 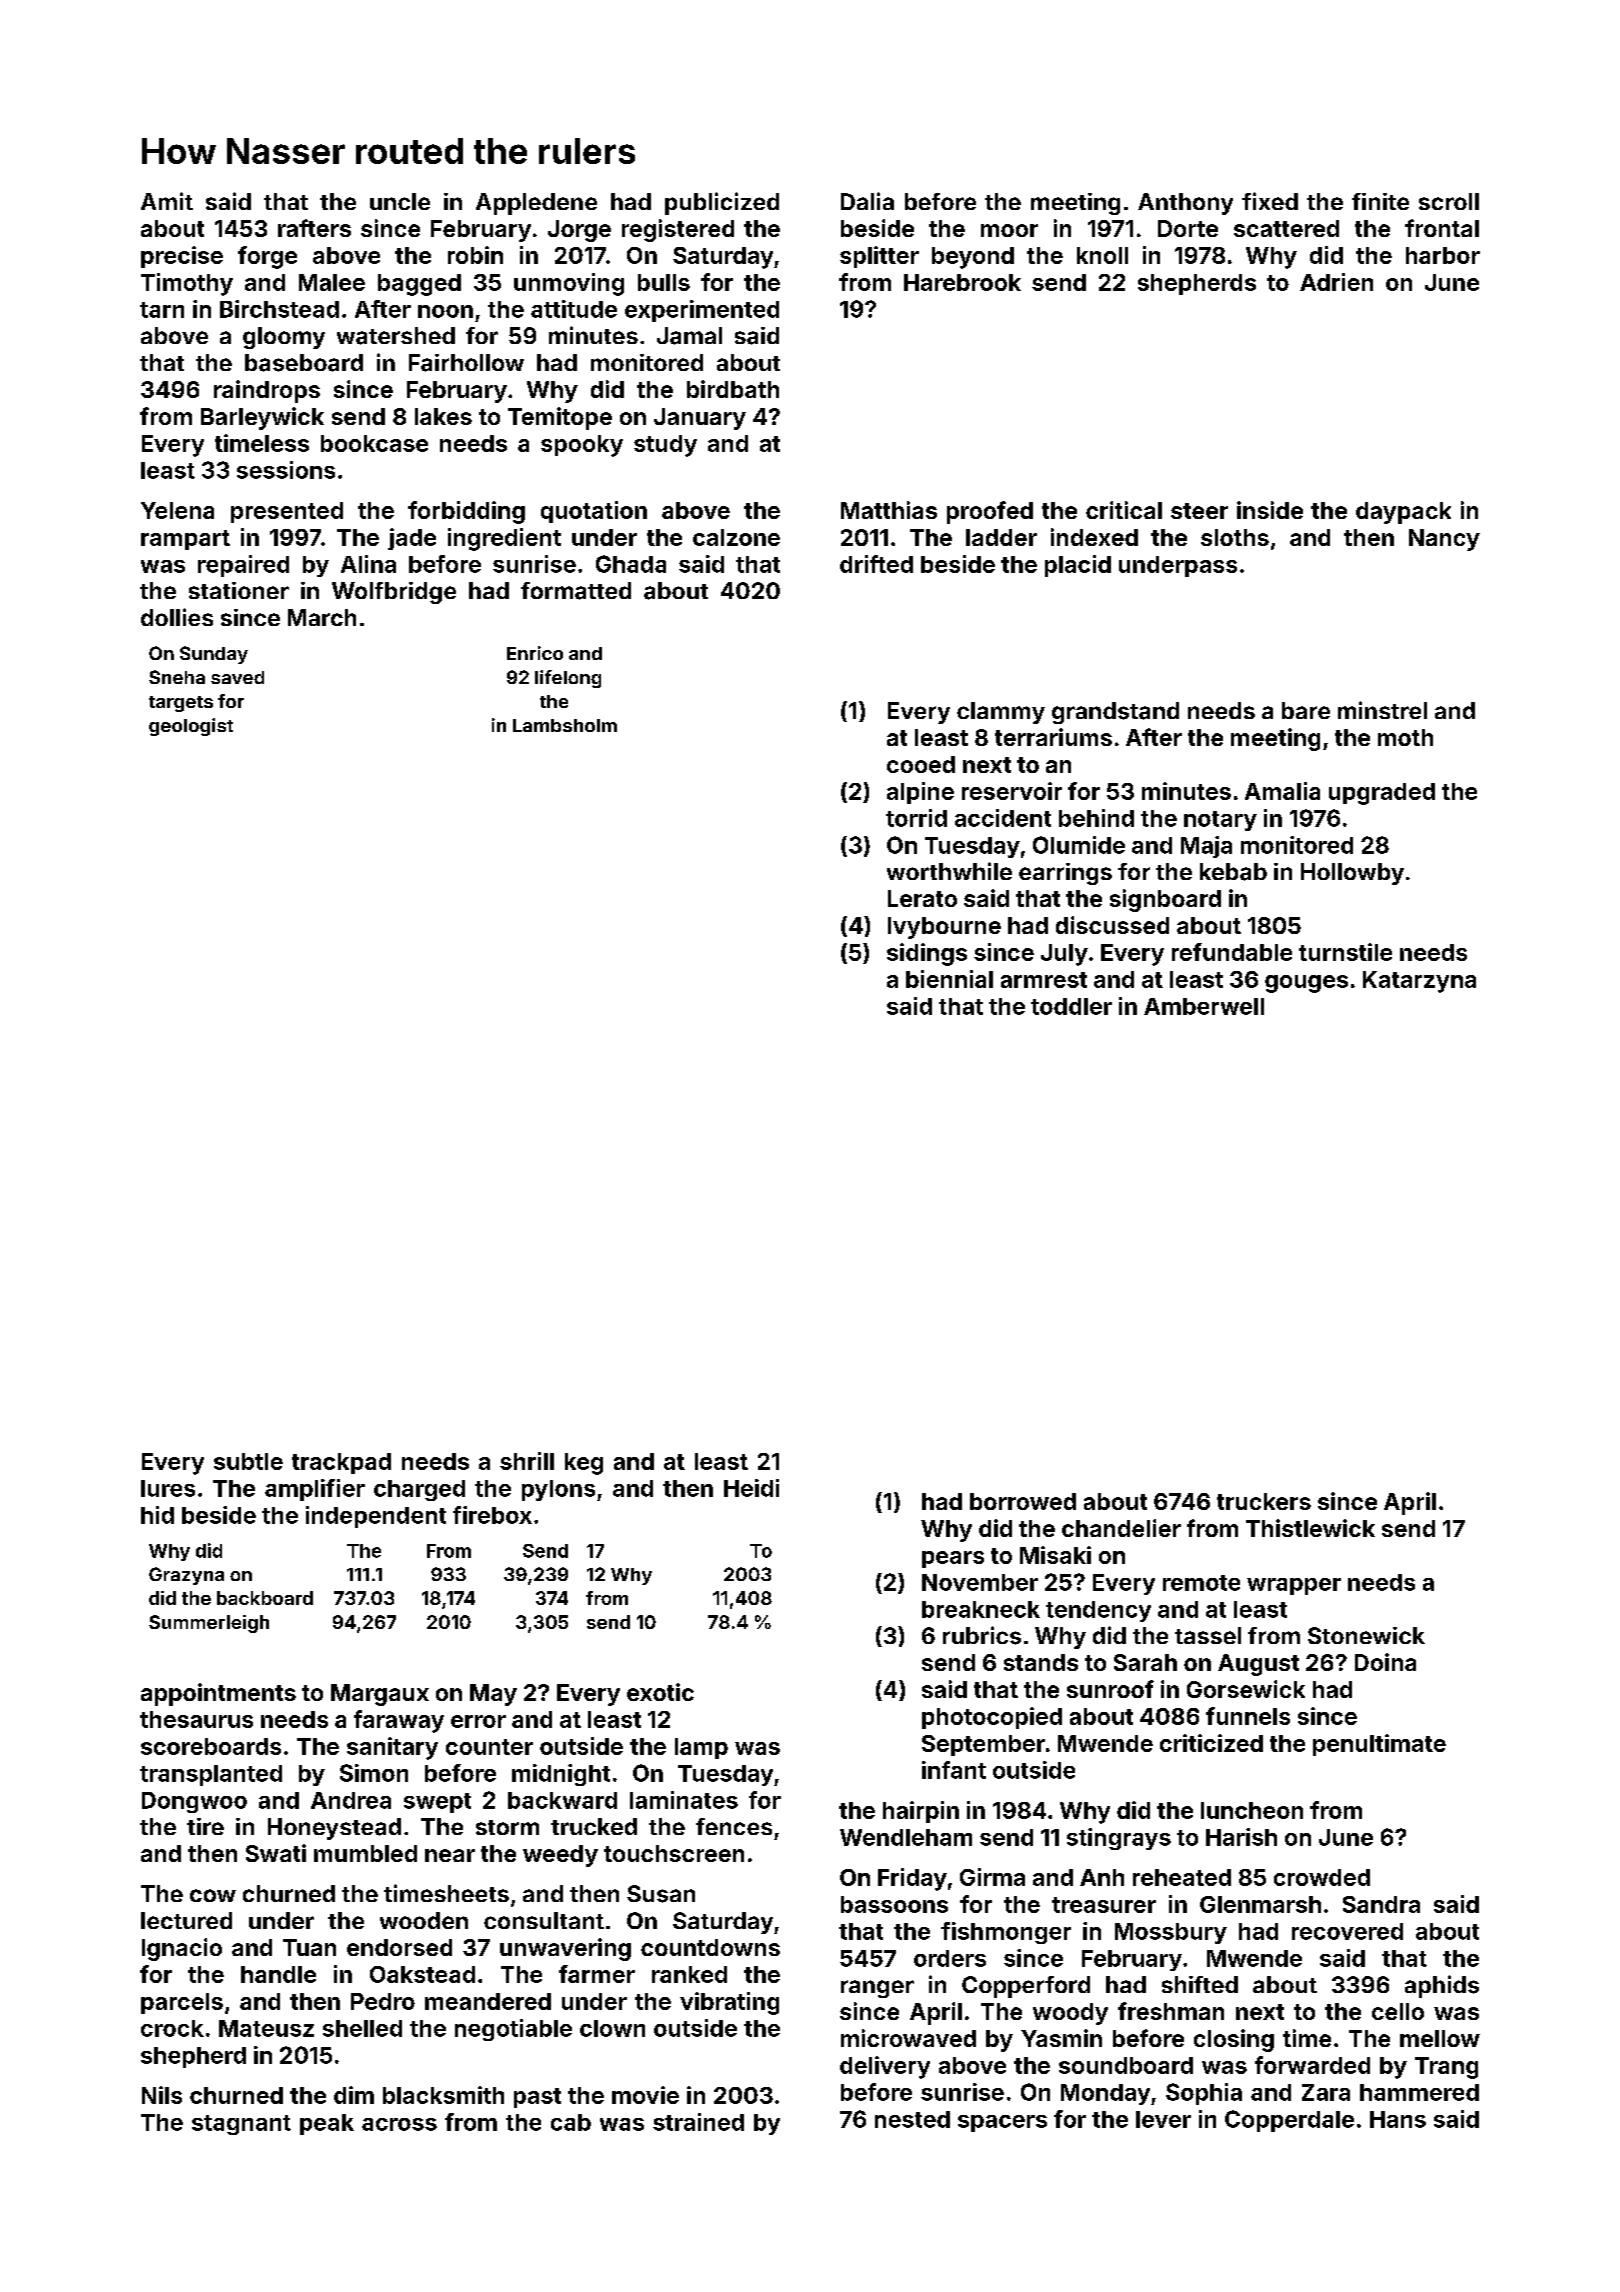 I want to click on Katarzyna, so click(x=1419, y=982).
